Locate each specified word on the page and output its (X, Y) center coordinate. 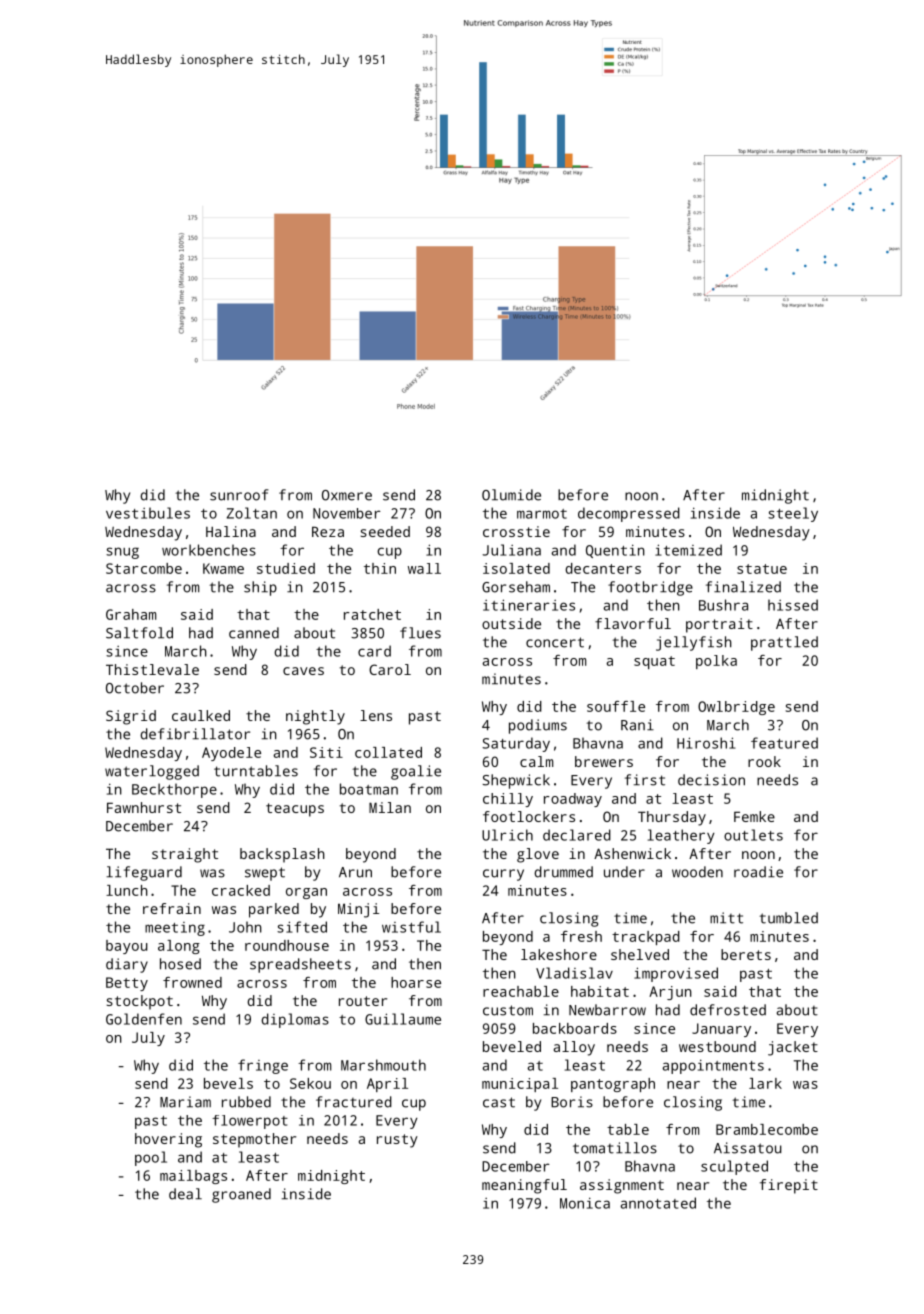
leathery (681, 836)
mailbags (193, 1177)
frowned (192, 982)
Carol (390, 669)
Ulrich (507, 835)
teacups (295, 810)
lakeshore (559, 954)
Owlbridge (736, 708)
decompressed (629, 514)
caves (303, 671)
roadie (758, 872)
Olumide (511, 495)
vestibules (148, 513)
